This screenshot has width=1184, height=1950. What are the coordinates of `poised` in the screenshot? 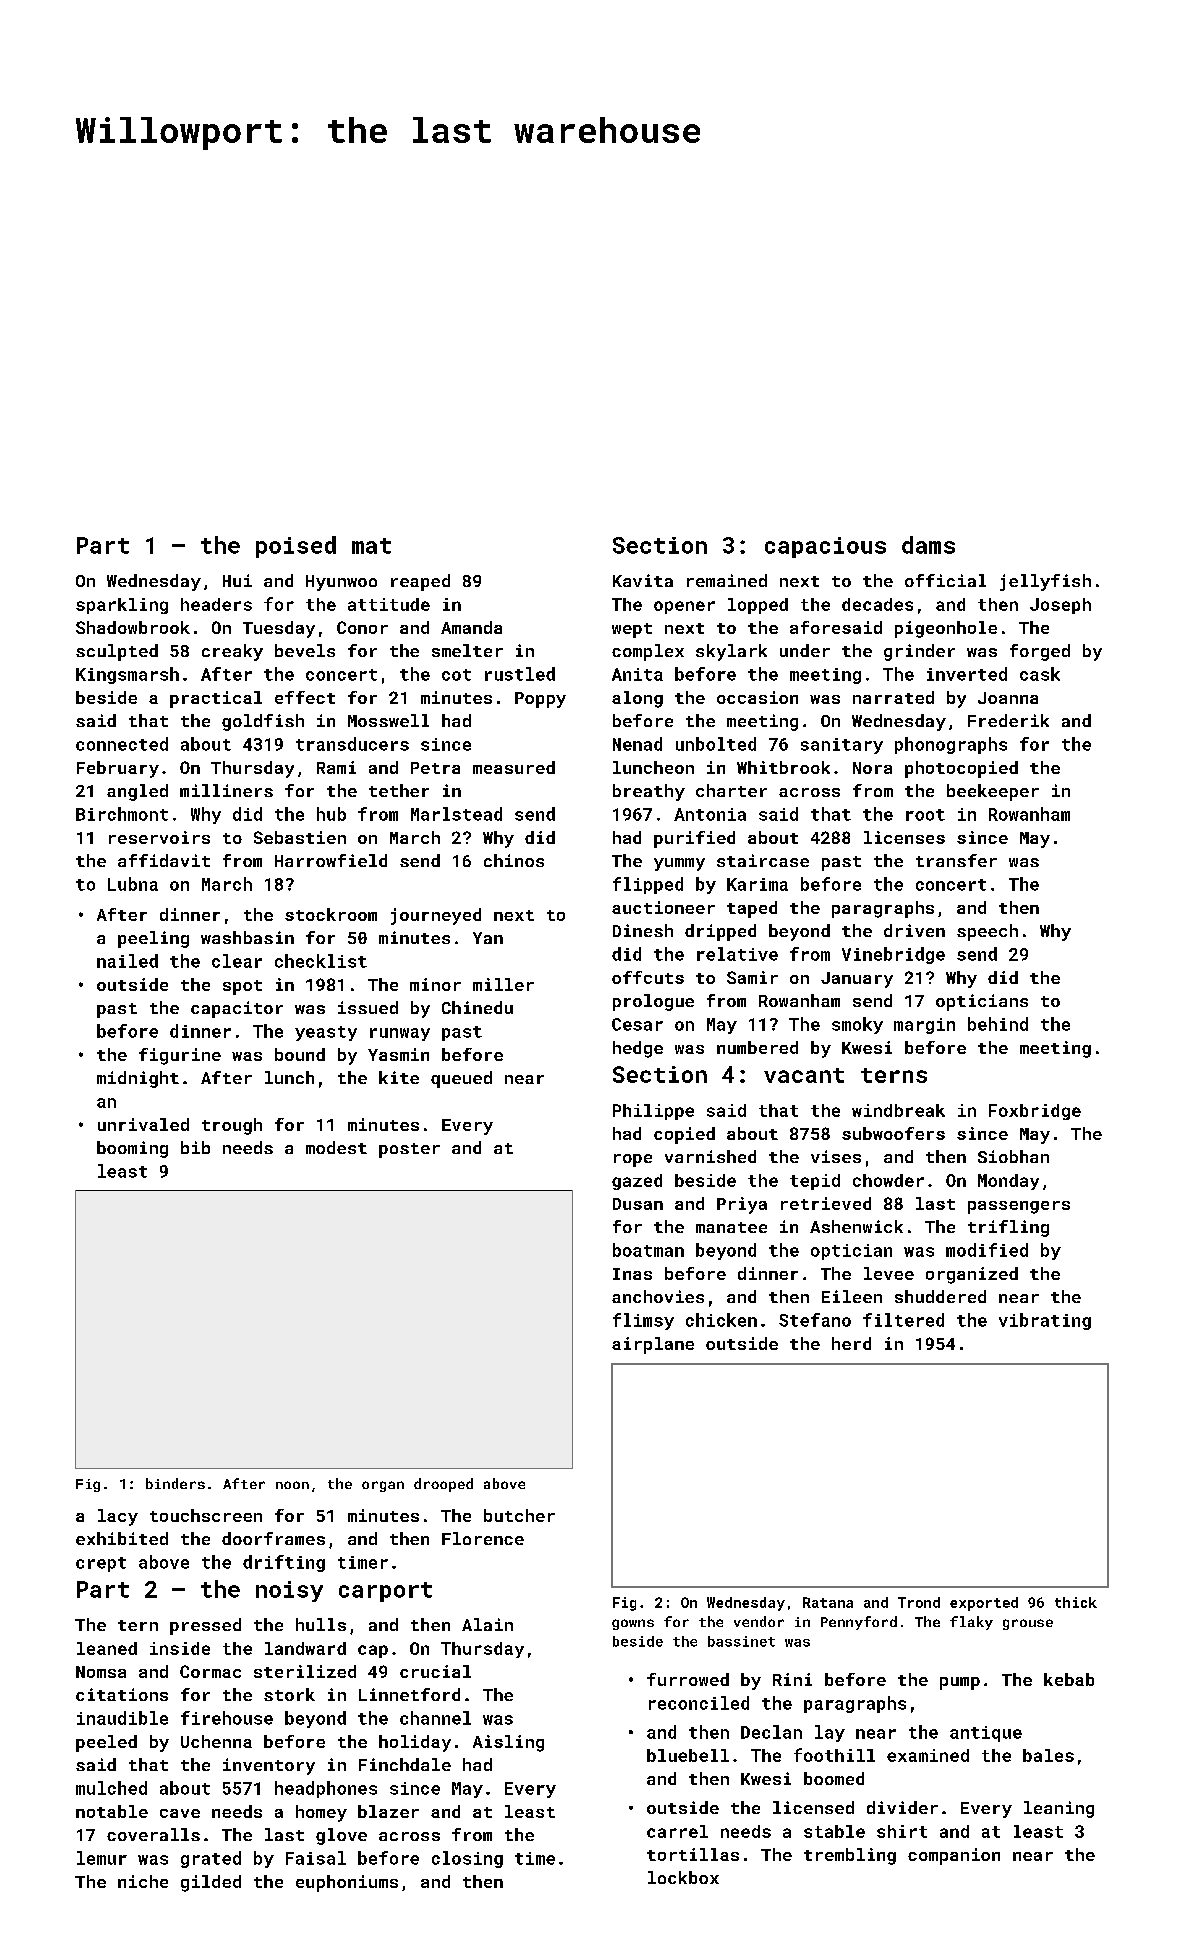 It's located at (296, 547).
